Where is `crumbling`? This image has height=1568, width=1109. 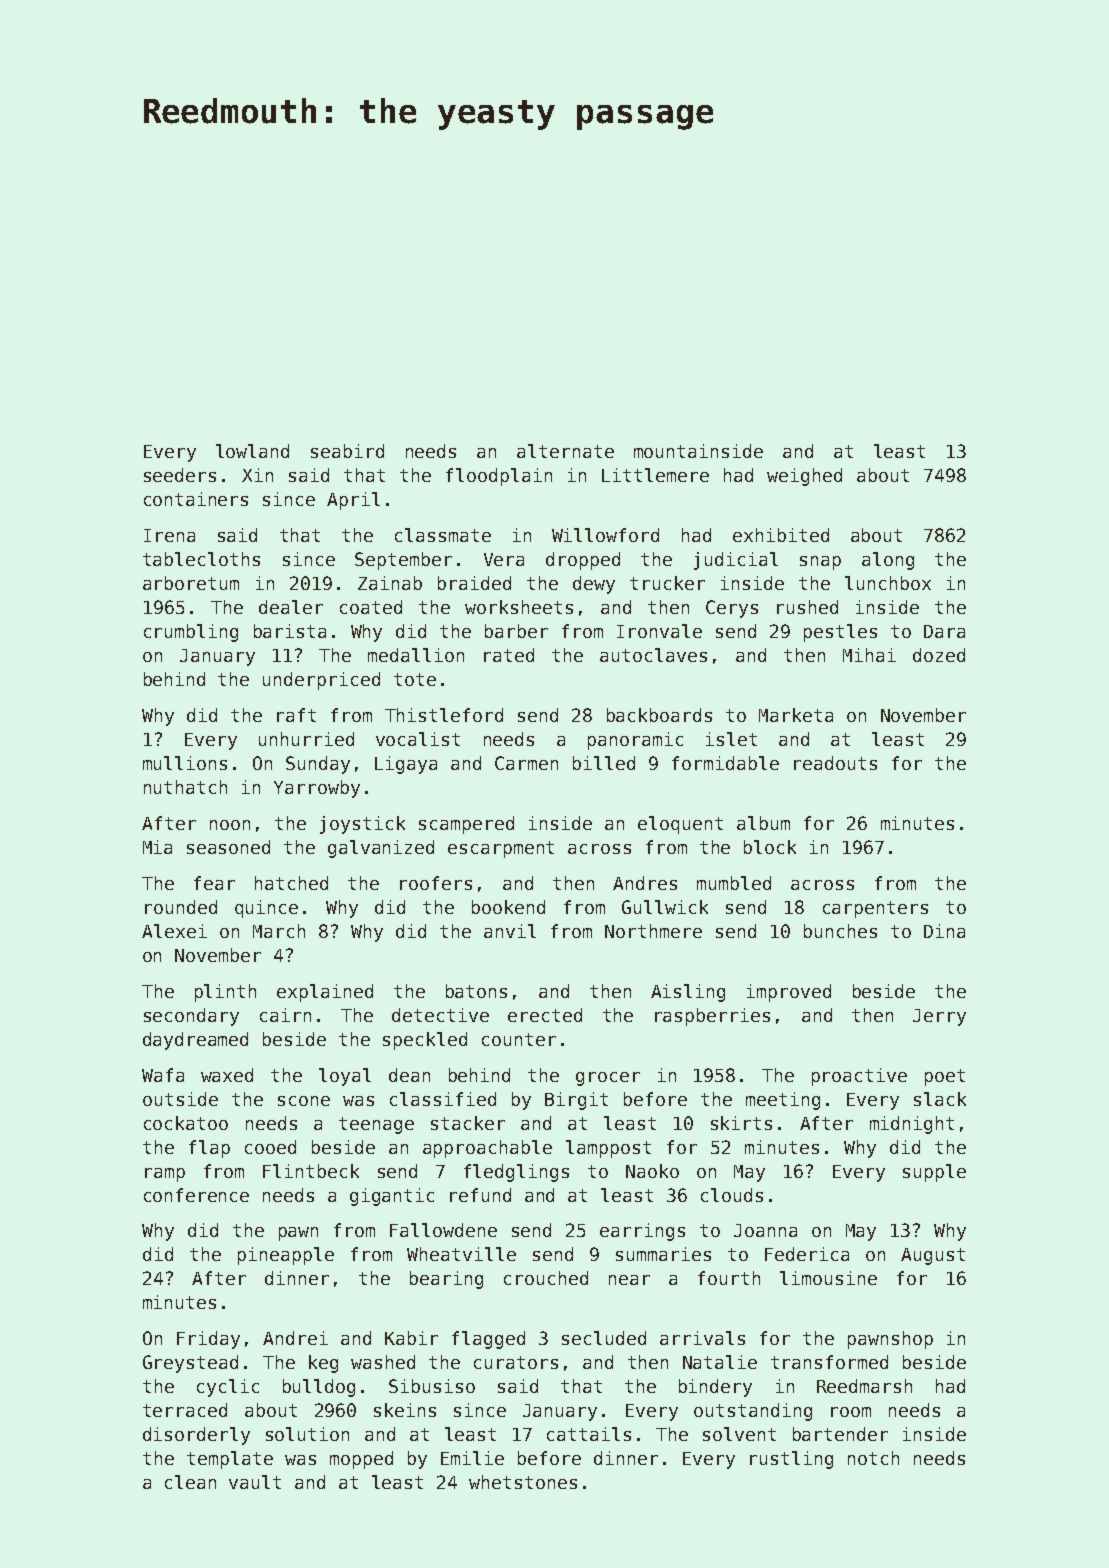
crumbling is located at coordinates (191, 633).
